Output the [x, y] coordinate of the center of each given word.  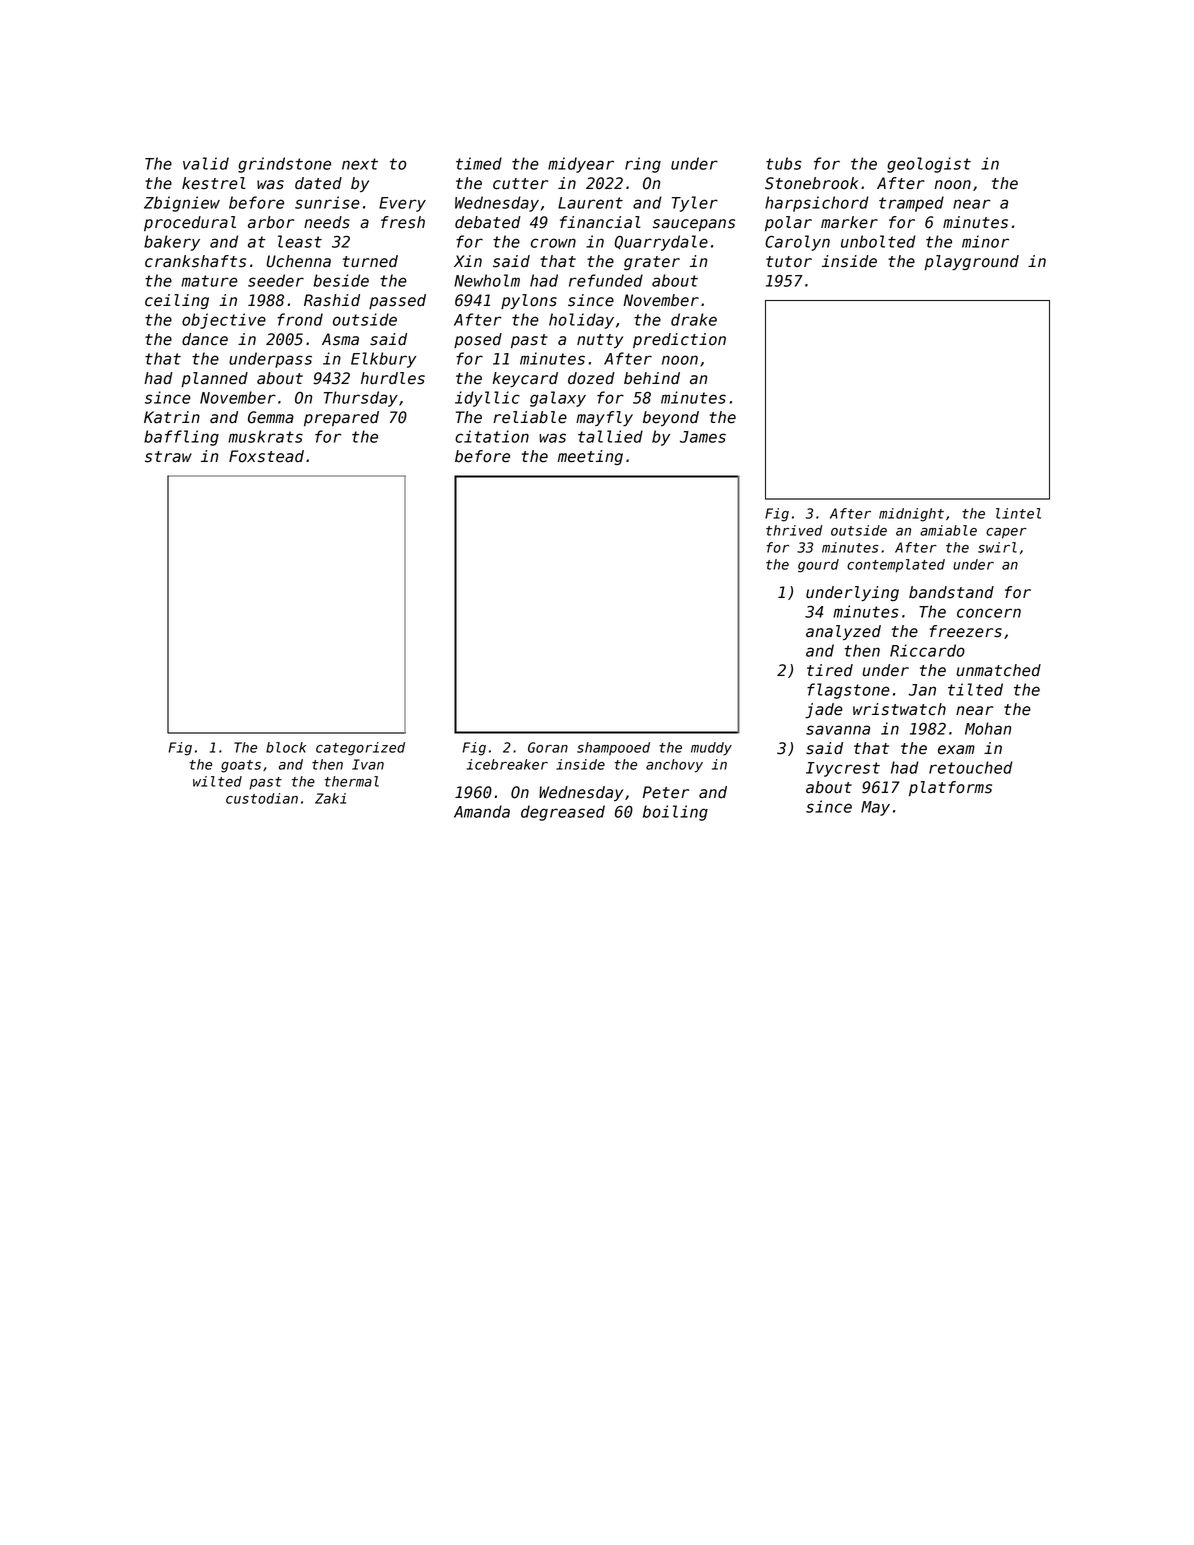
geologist [929, 165]
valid [206, 163]
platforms [950, 788]
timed [479, 163]
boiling [675, 813]
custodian [262, 798]
